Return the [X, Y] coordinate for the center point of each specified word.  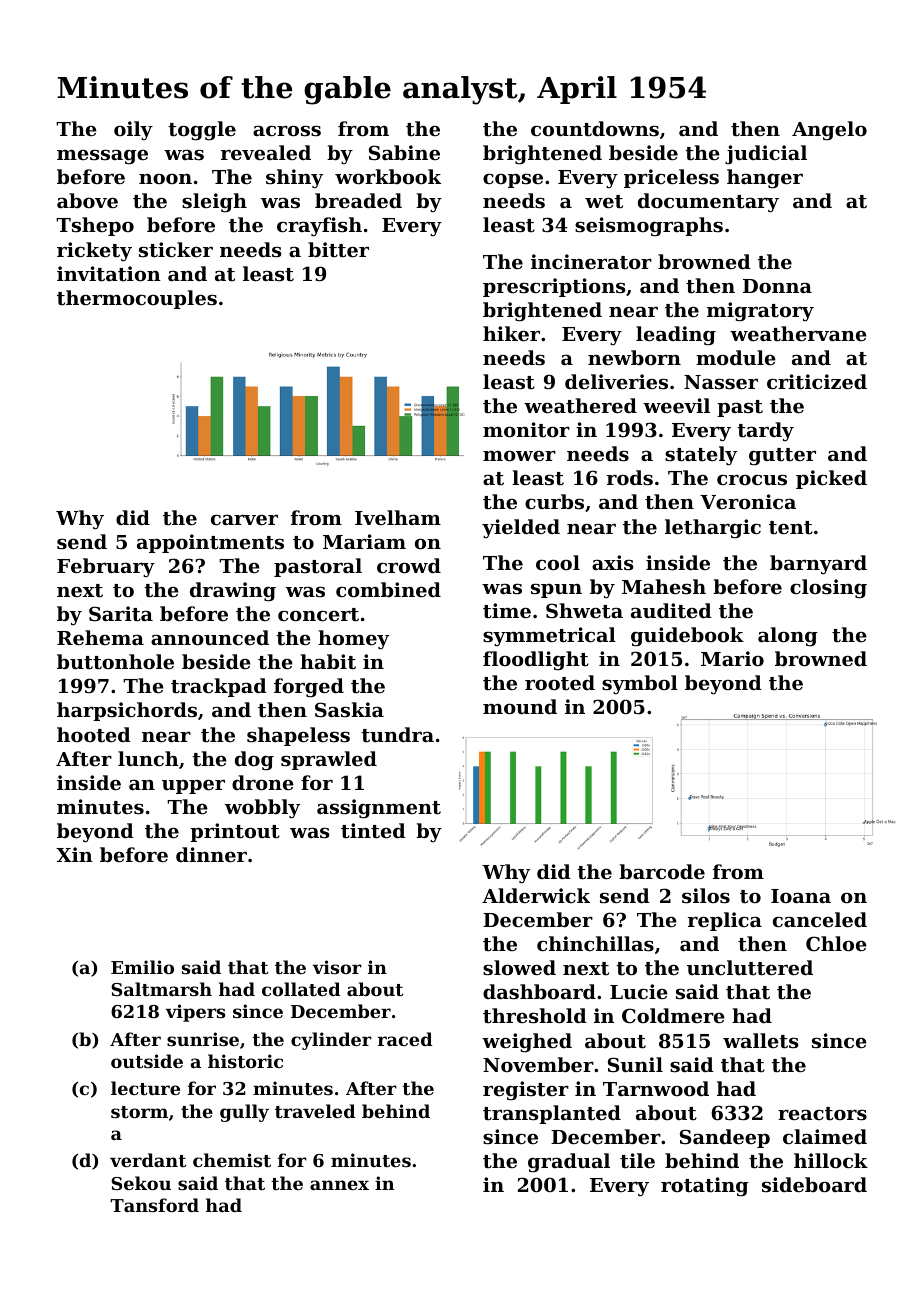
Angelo [829, 131]
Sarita [121, 614]
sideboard [814, 1184]
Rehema [100, 637]
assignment [379, 809]
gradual [569, 1163]
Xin [74, 854]
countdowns [595, 129]
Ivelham [398, 517]
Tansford [154, 1205]
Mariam [364, 541]
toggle [202, 131]
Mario [732, 658]
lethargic [713, 529]
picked [831, 479]
